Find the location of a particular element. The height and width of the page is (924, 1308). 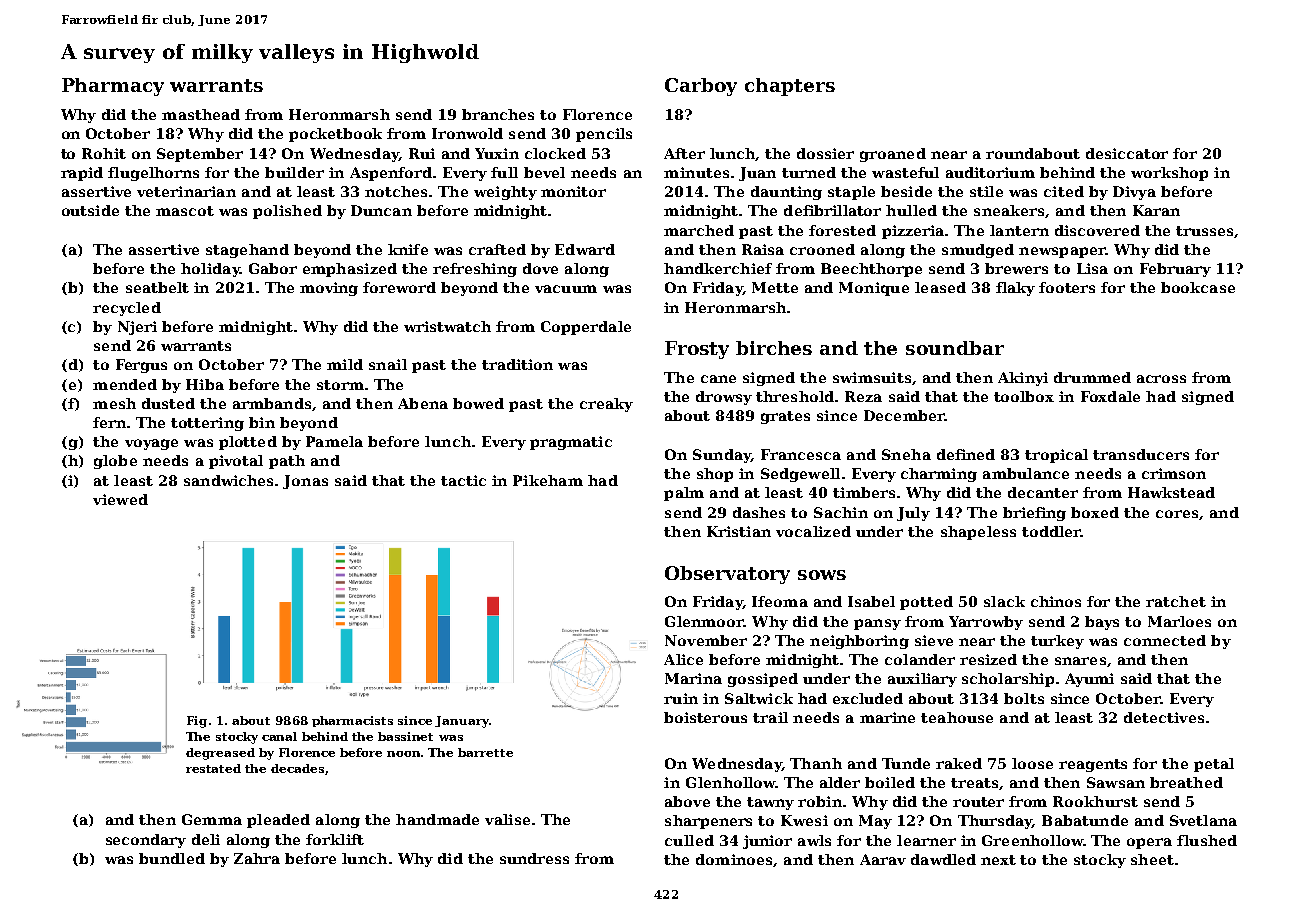

Hawkstead is located at coordinates (1171, 492).
